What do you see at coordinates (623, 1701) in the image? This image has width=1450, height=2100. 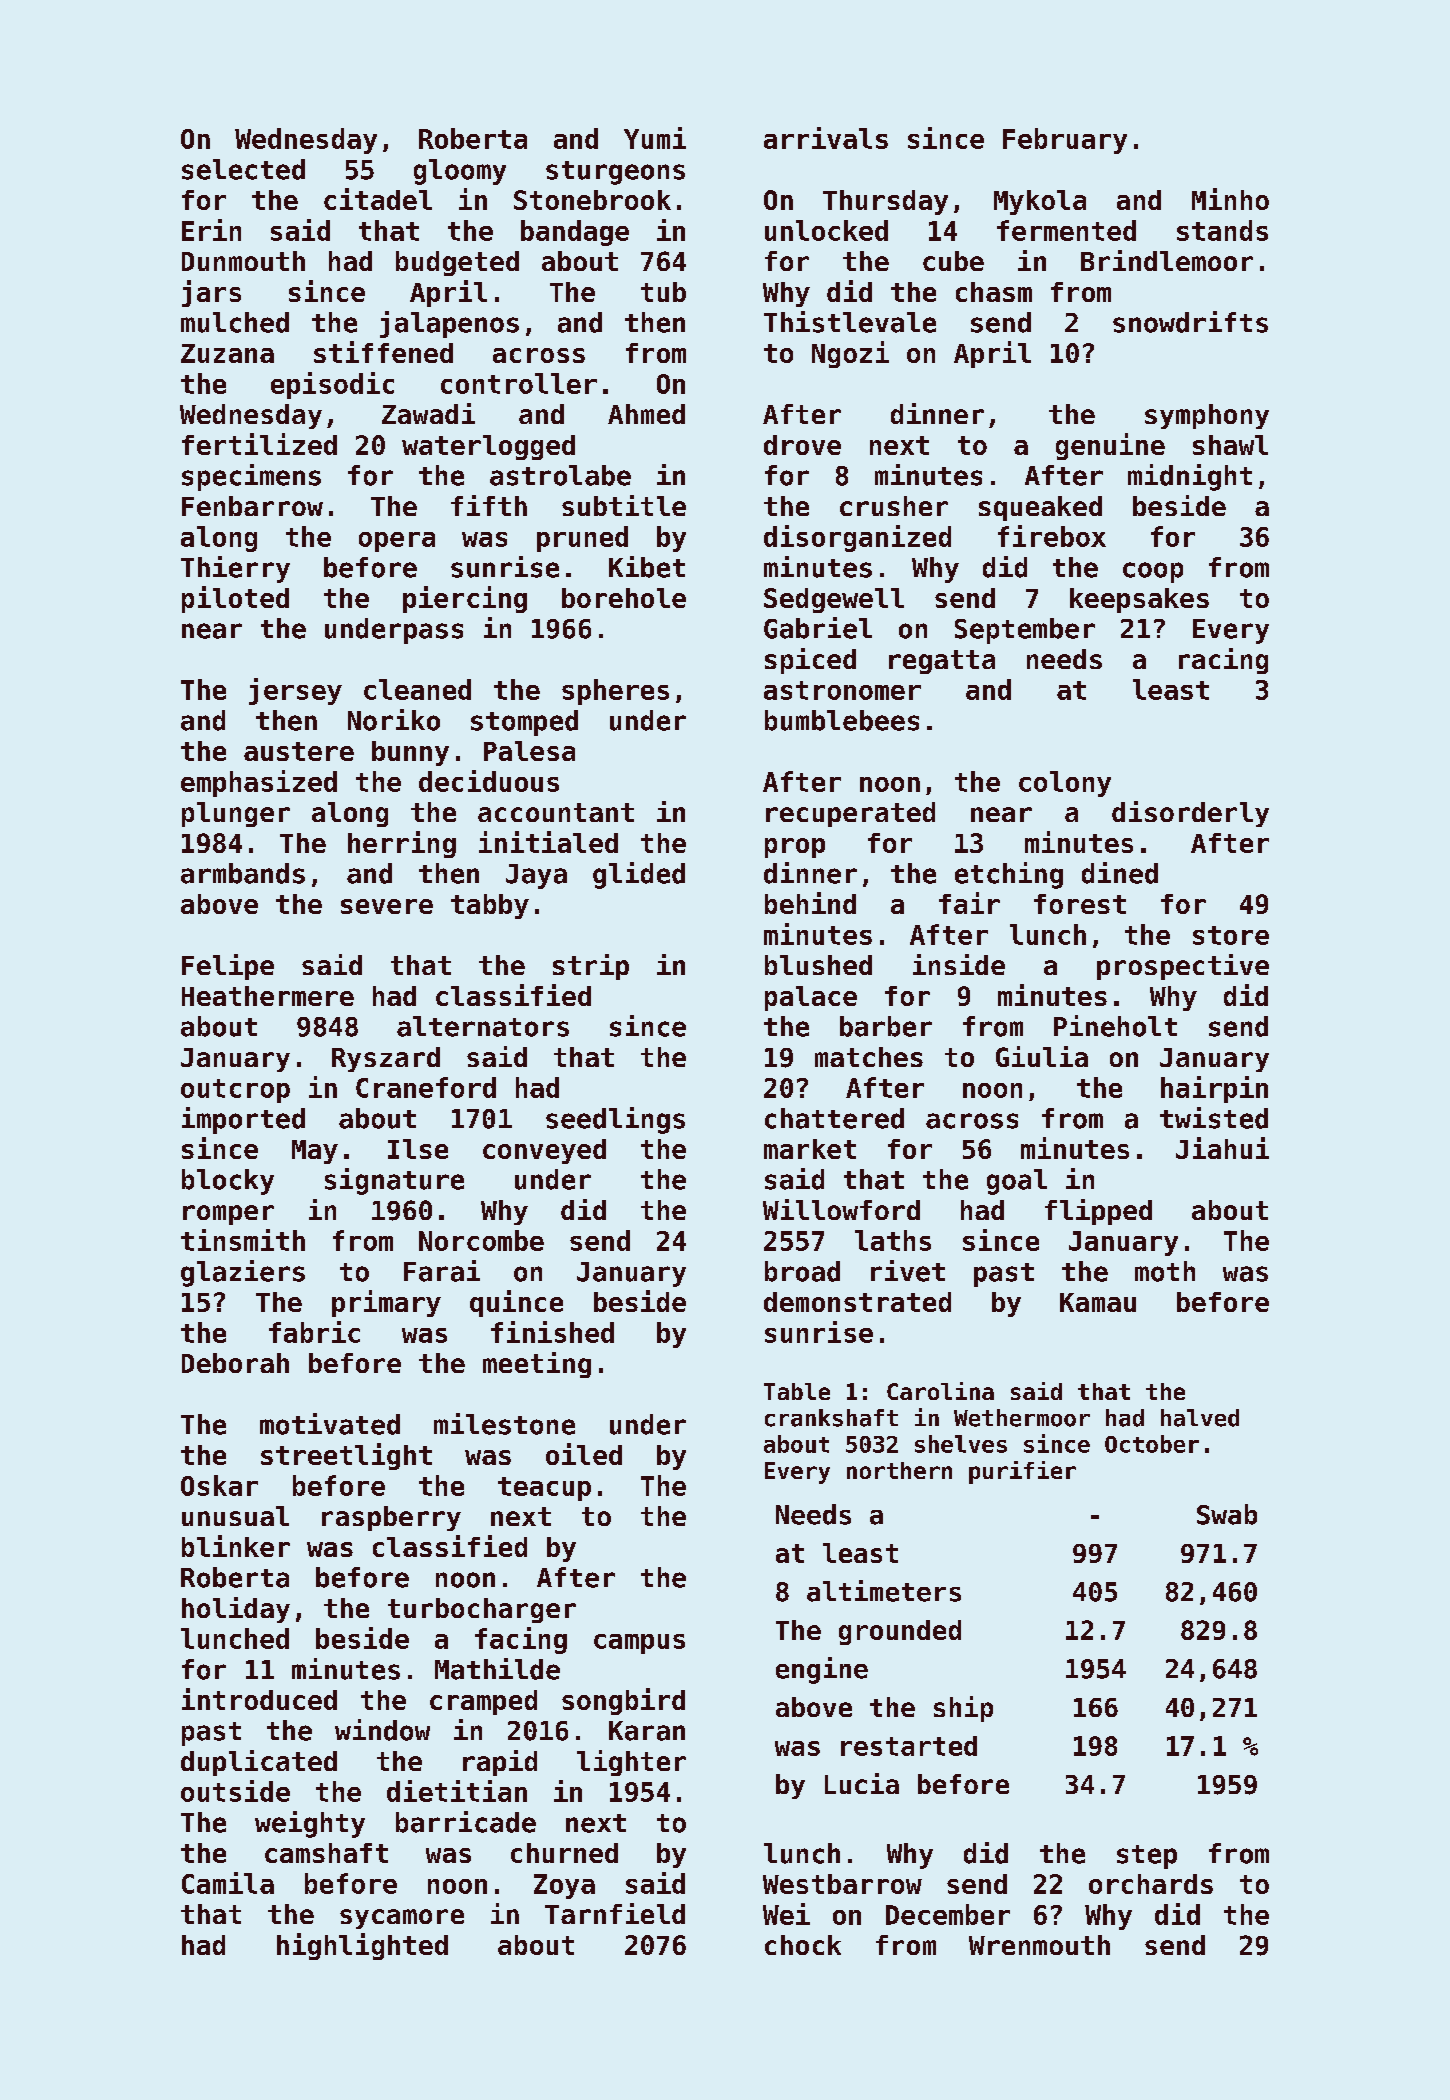 I see `songbird` at bounding box center [623, 1701].
